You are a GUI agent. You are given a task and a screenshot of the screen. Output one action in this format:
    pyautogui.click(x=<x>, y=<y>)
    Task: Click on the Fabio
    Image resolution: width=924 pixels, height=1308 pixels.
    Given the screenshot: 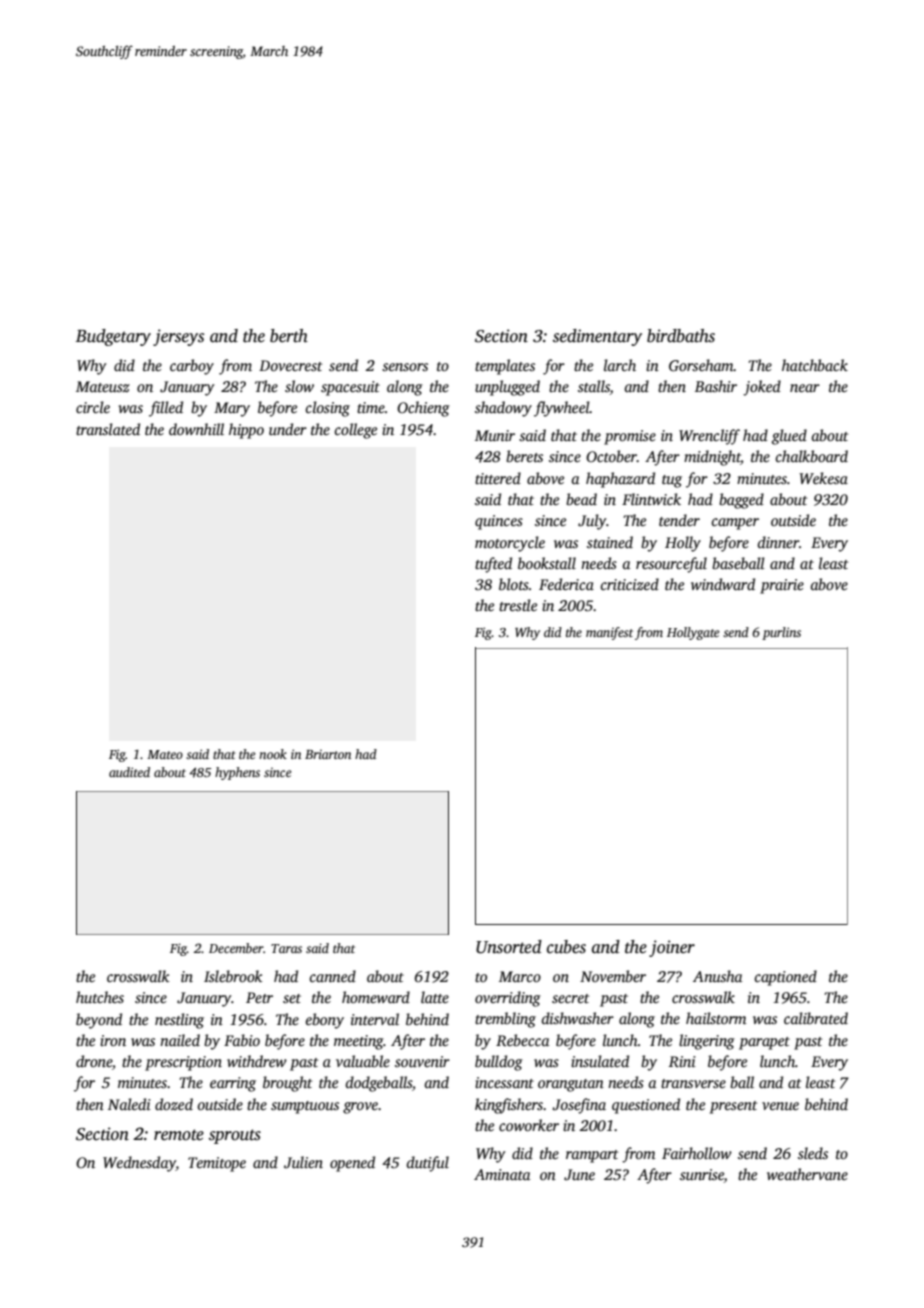 What is the action you would take?
    pyautogui.click(x=242, y=1040)
